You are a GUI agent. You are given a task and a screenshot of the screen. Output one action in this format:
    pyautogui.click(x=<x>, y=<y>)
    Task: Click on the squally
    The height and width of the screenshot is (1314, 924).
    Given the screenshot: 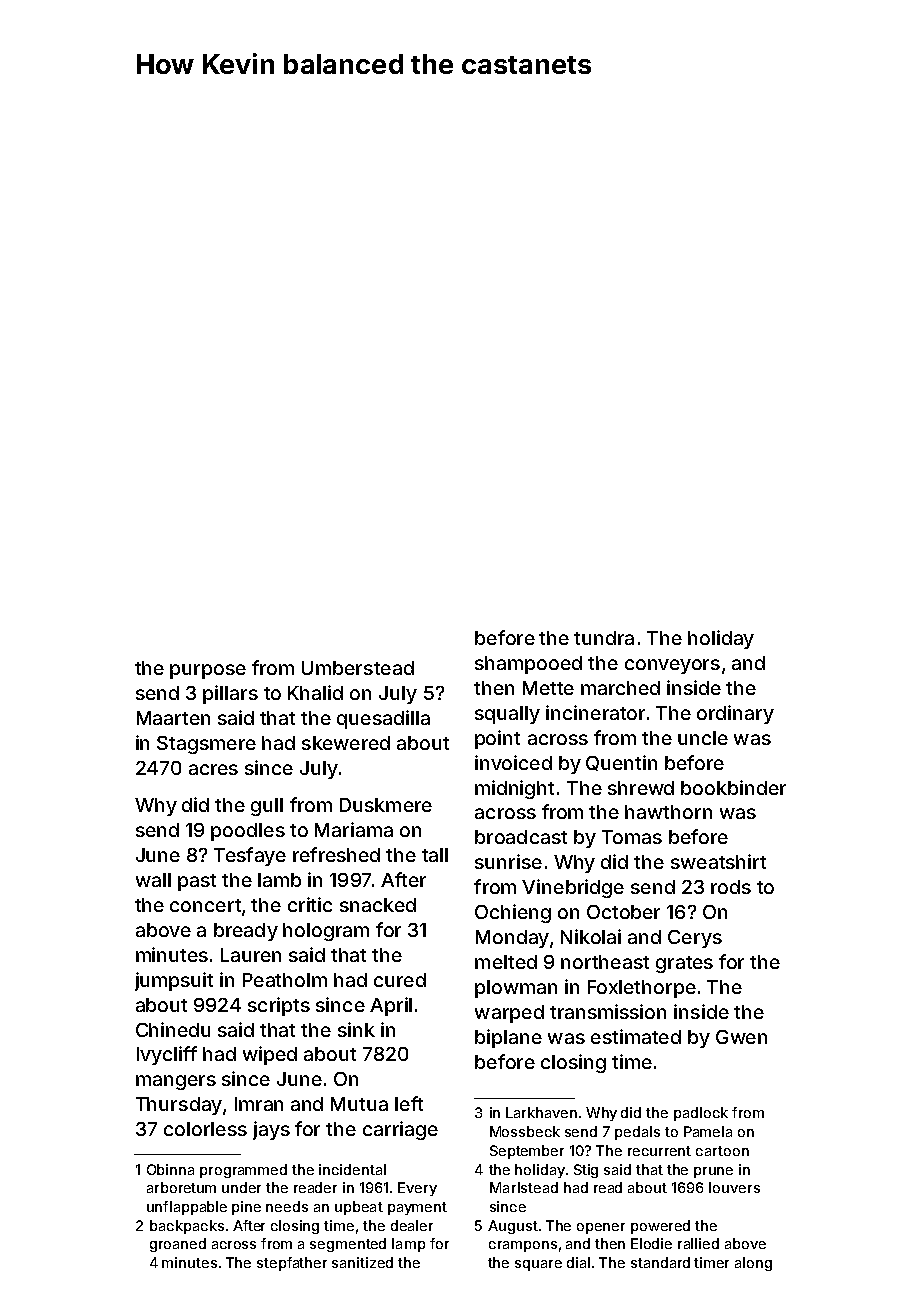 What is the action you would take?
    pyautogui.click(x=507, y=715)
